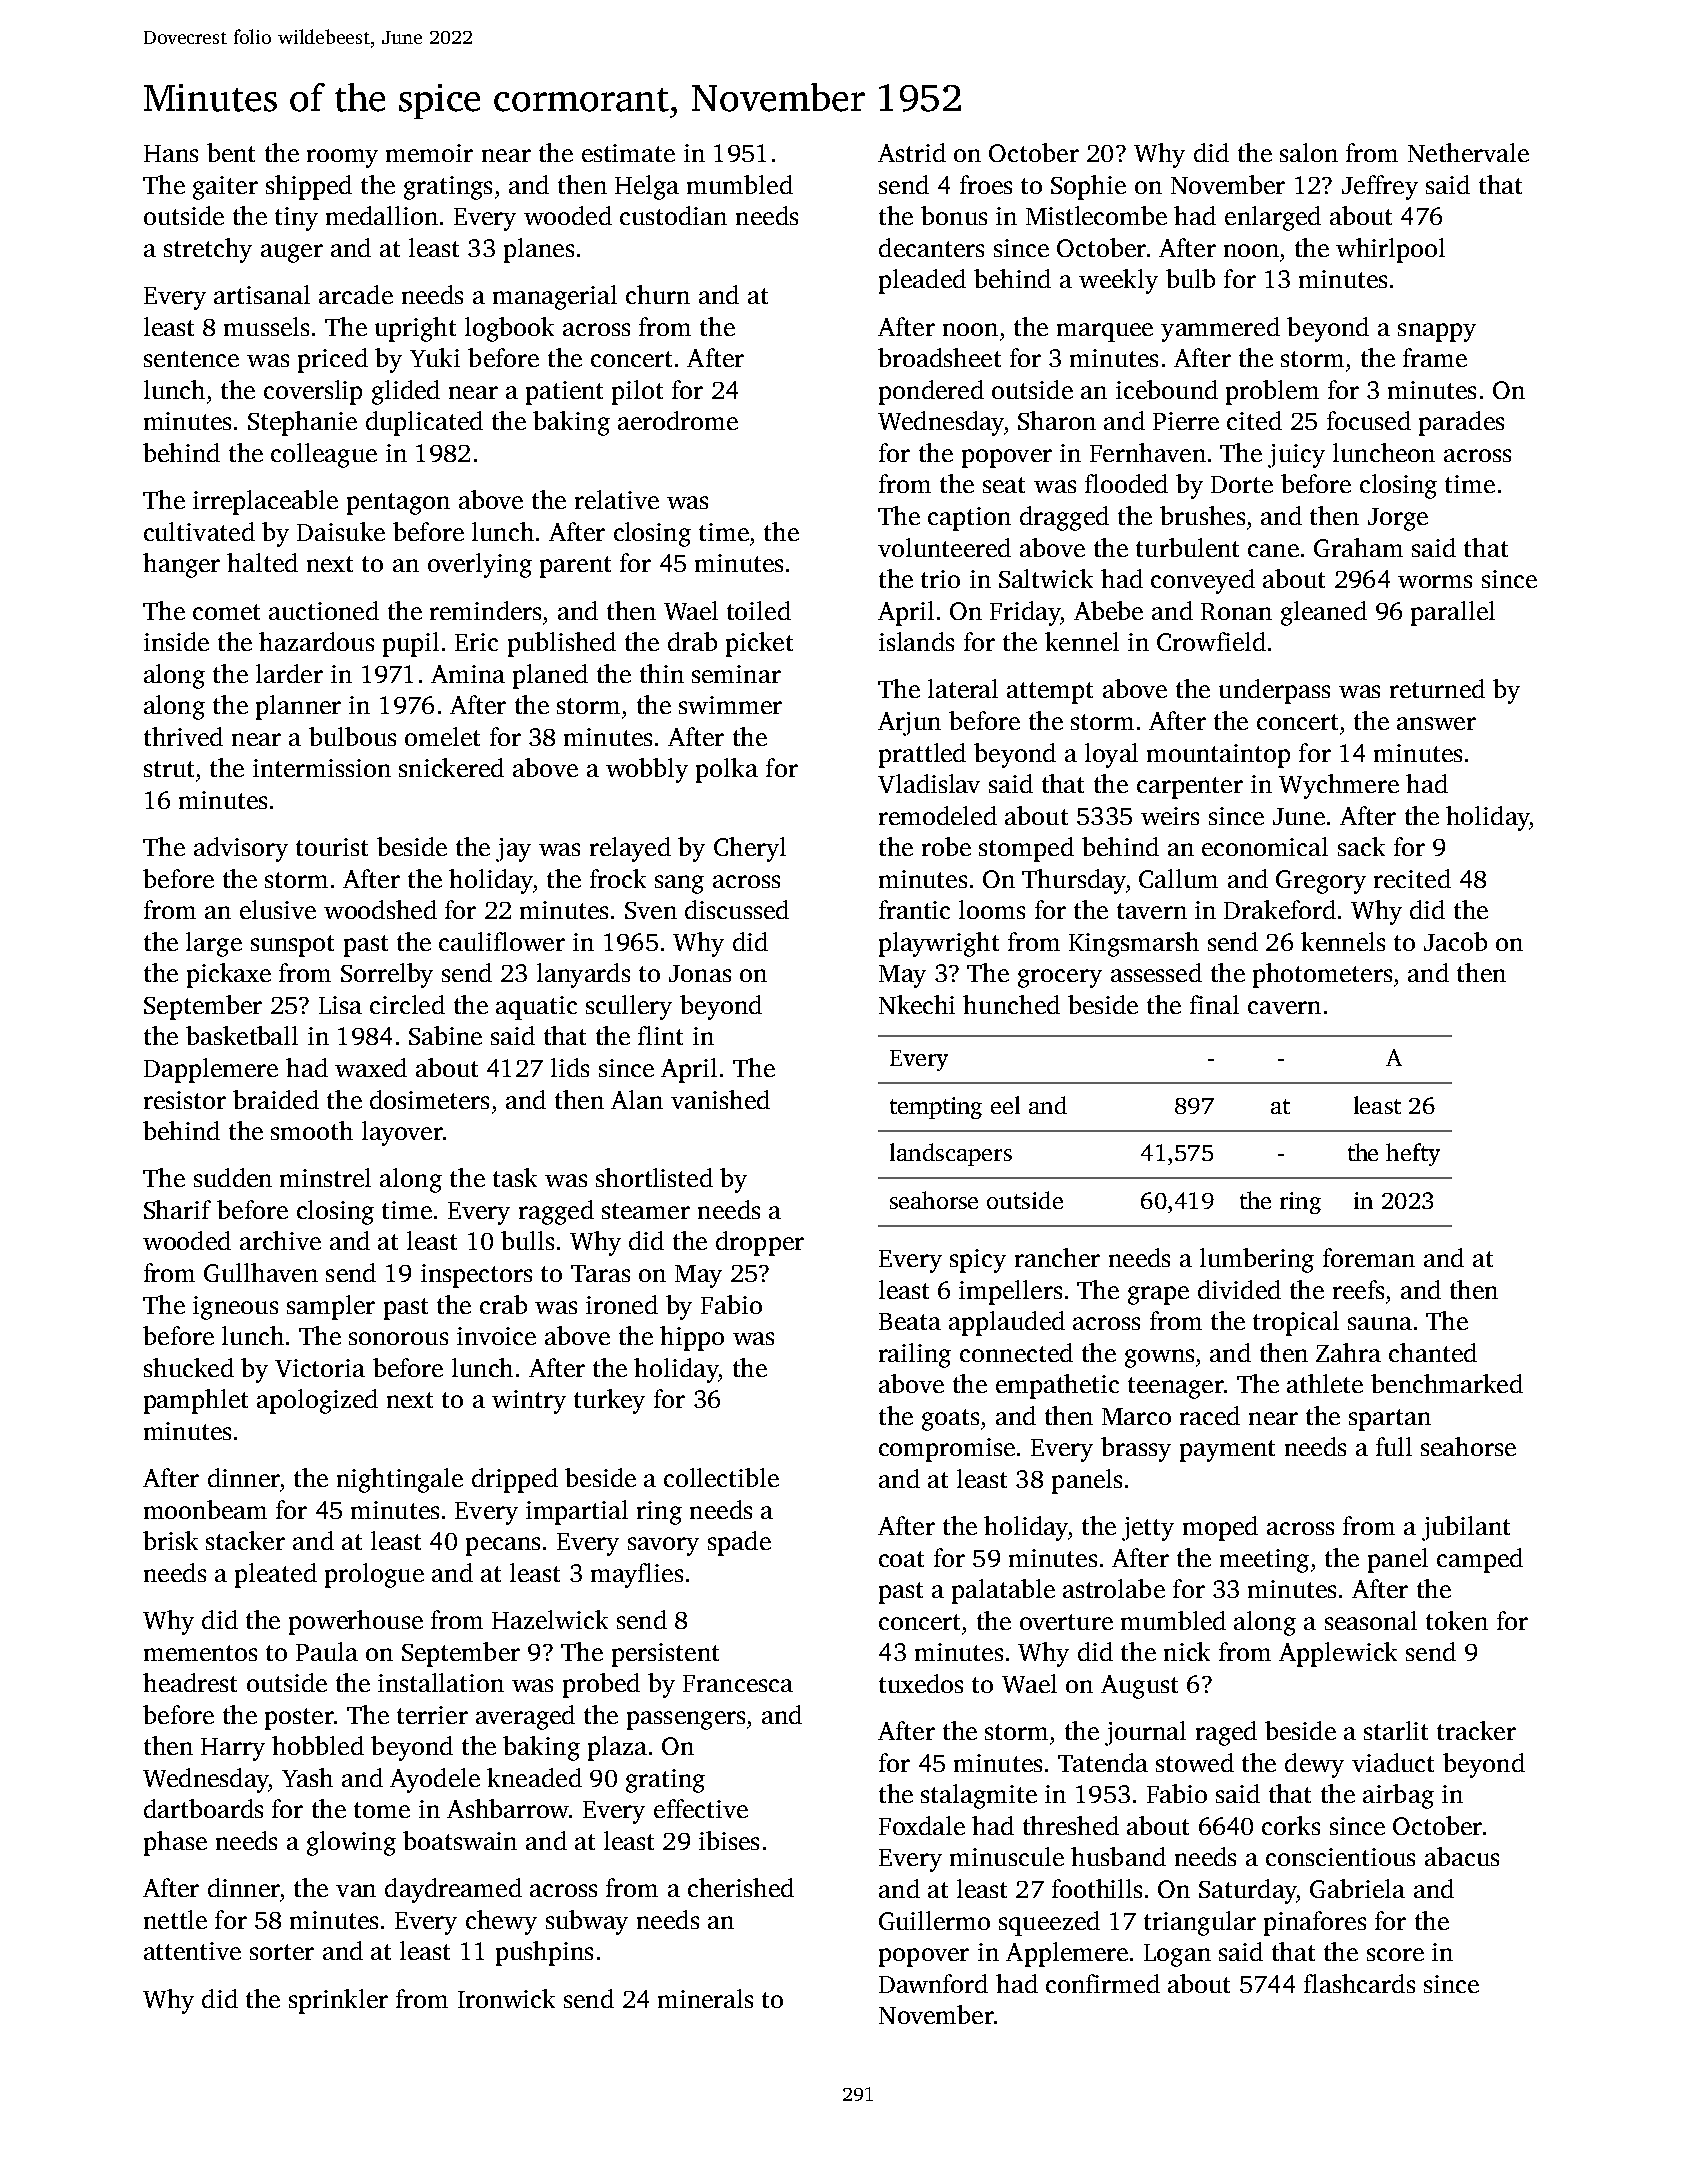  Describe the element at coordinates (1468, 152) in the image. I see `Nethervale` at that location.
